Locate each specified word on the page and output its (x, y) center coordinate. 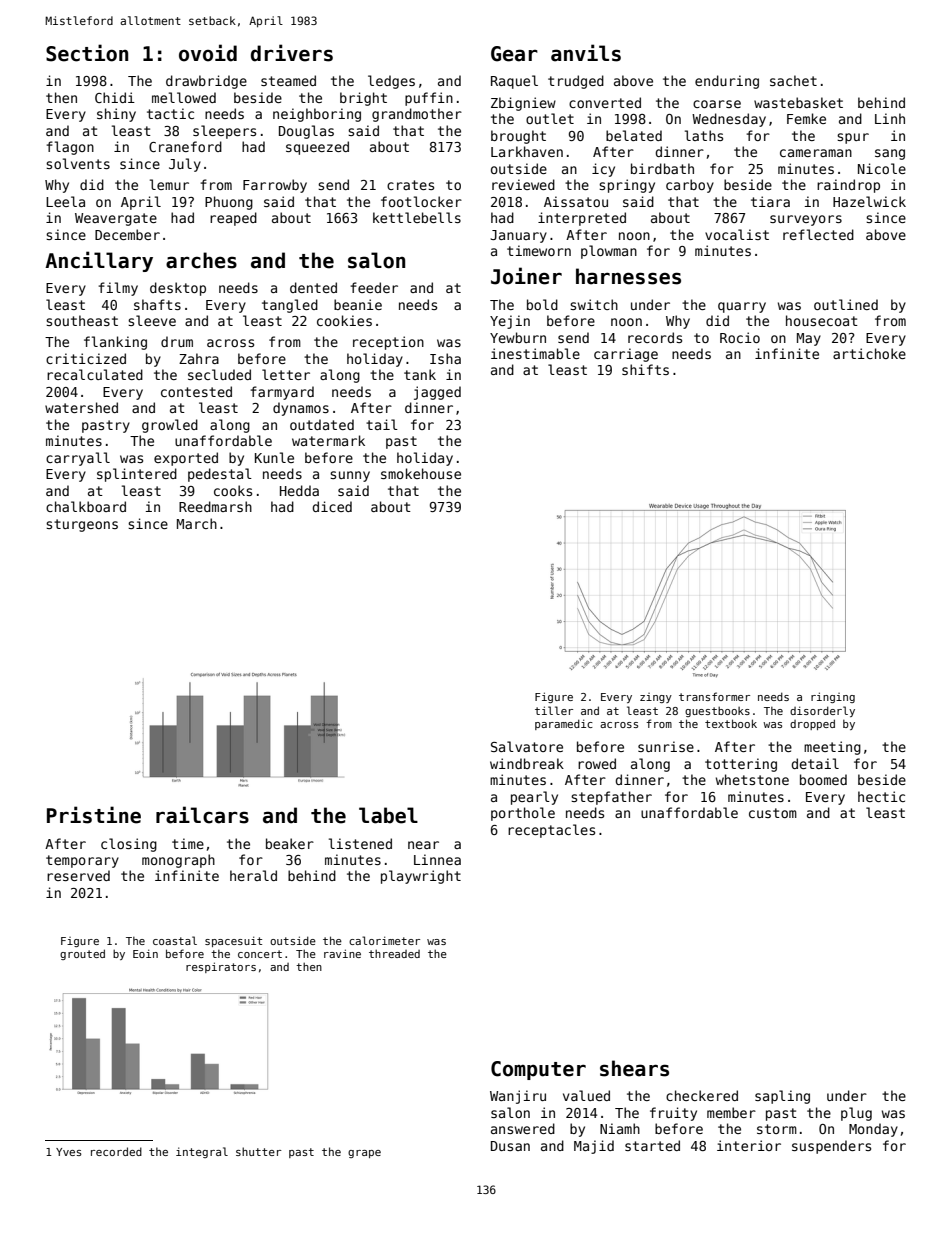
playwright (421, 877)
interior (749, 1145)
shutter (259, 1151)
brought (518, 137)
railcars (202, 815)
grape (364, 1154)
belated (634, 135)
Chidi (115, 97)
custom (773, 813)
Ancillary (99, 261)
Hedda (299, 490)
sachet (793, 80)
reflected (818, 234)
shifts (645, 369)
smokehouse (421, 473)
